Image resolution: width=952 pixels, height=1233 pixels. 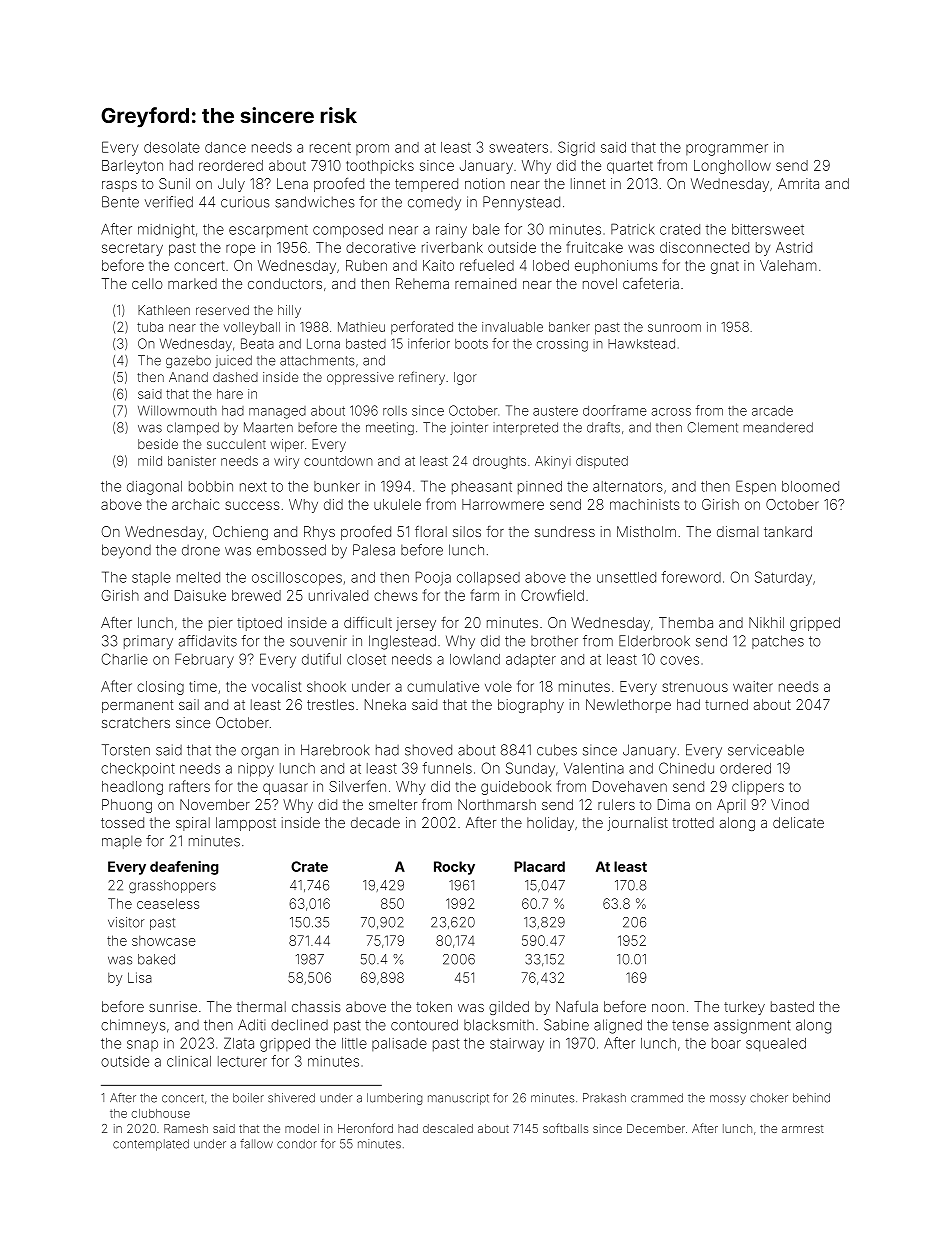 What do you see at coordinates (539, 866) in the page?
I see `Placard` at bounding box center [539, 866].
